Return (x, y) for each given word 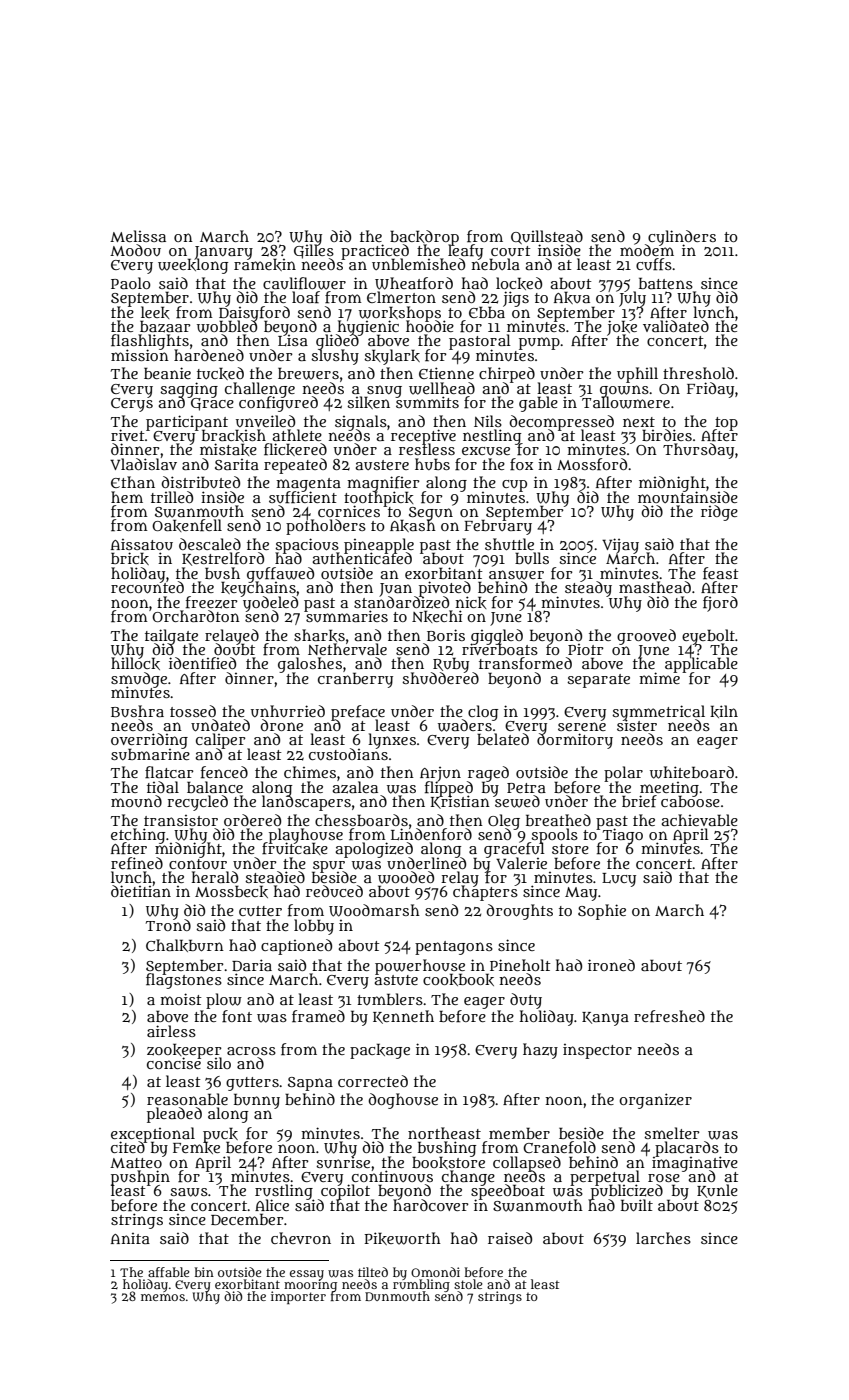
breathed (558, 820)
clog (483, 712)
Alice (272, 1205)
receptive (423, 437)
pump (539, 343)
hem (127, 497)
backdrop (424, 237)
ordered (252, 820)
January (224, 252)
